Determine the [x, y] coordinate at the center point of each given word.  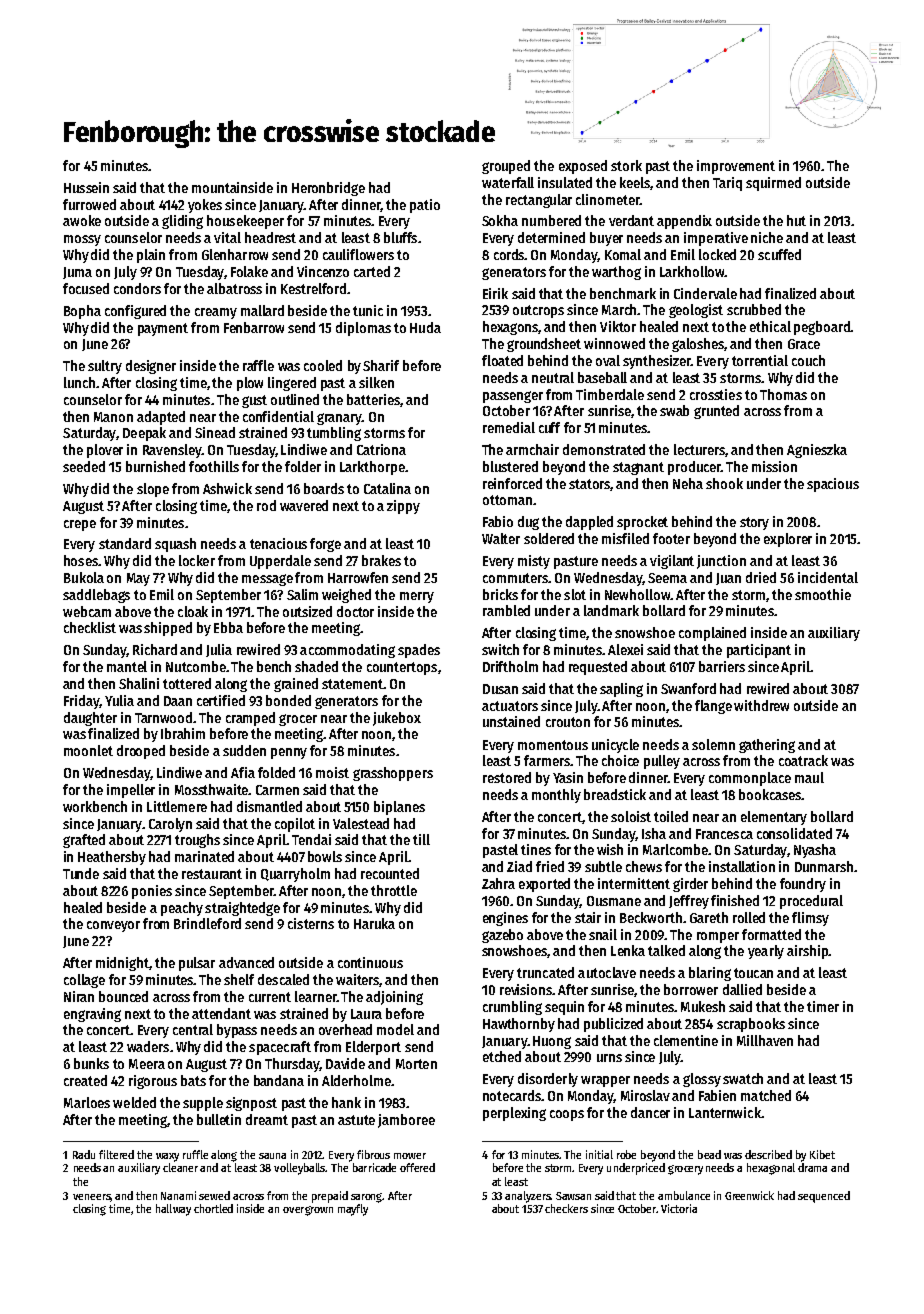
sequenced [824, 1197]
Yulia [119, 700]
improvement [736, 167]
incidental [828, 577]
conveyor [113, 926]
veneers [92, 1198]
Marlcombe [675, 849]
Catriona [381, 449]
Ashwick [227, 488]
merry [417, 597]
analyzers [528, 1197]
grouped [506, 167]
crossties [716, 394]
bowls [325, 856]
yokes [205, 206]
